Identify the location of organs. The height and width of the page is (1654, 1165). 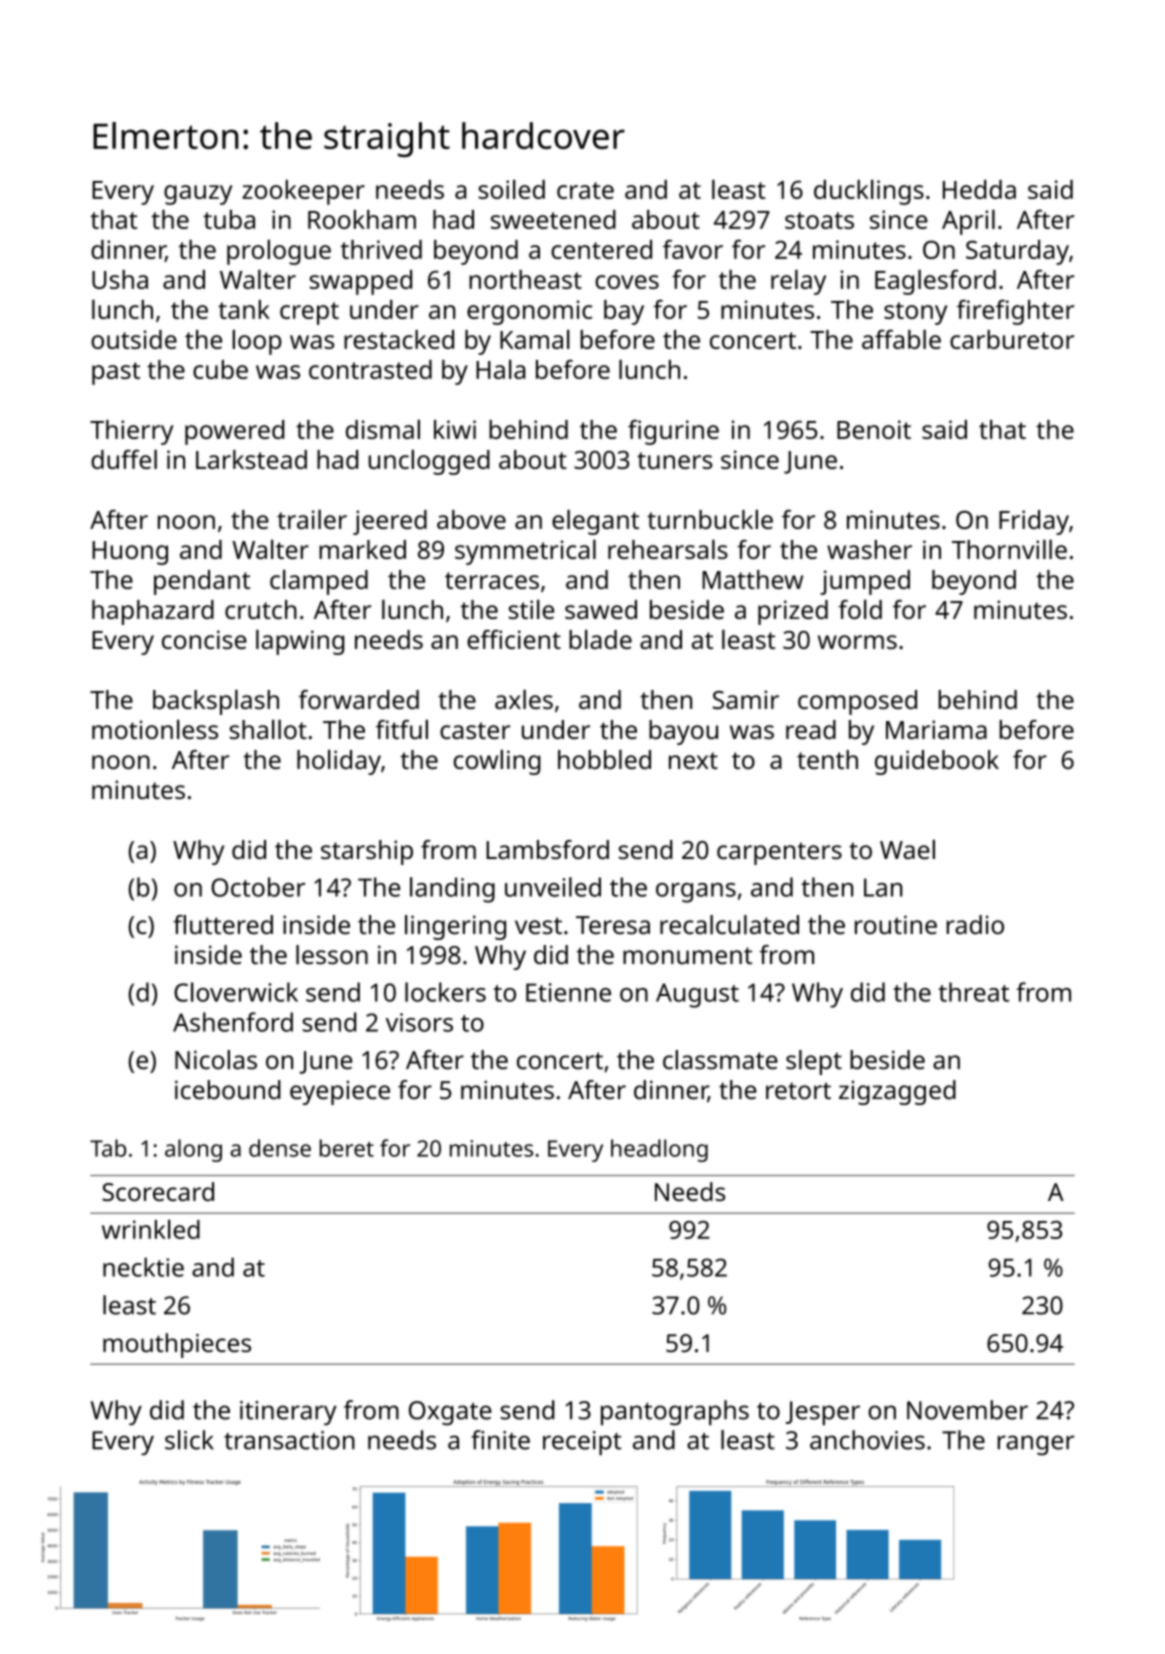
(696, 893).
